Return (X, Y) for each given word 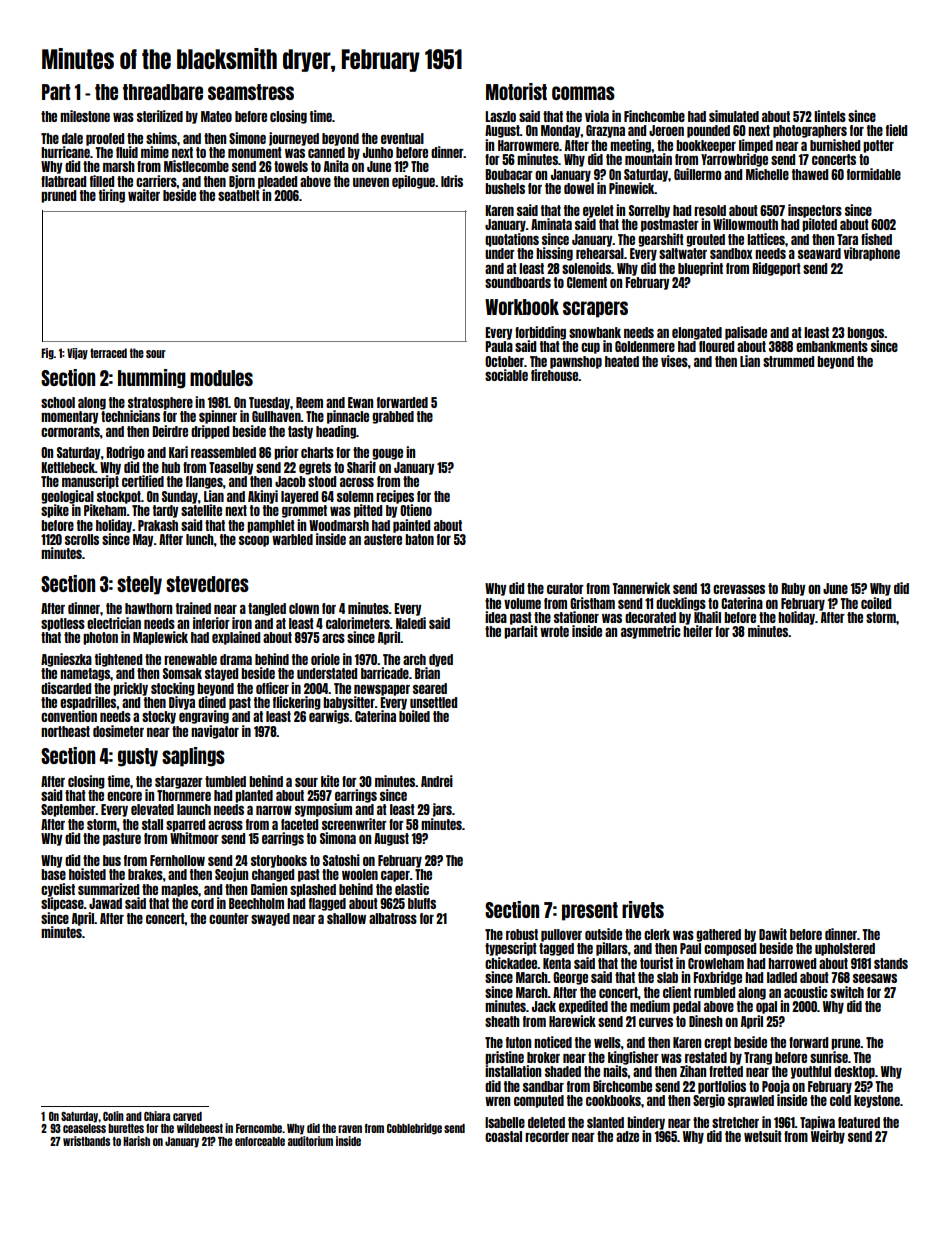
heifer (698, 631)
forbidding (540, 333)
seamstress (251, 92)
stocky (159, 717)
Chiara (157, 1116)
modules (221, 378)
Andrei (437, 781)
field (896, 130)
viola (597, 116)
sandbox (731, 253)
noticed (553, 1042)
